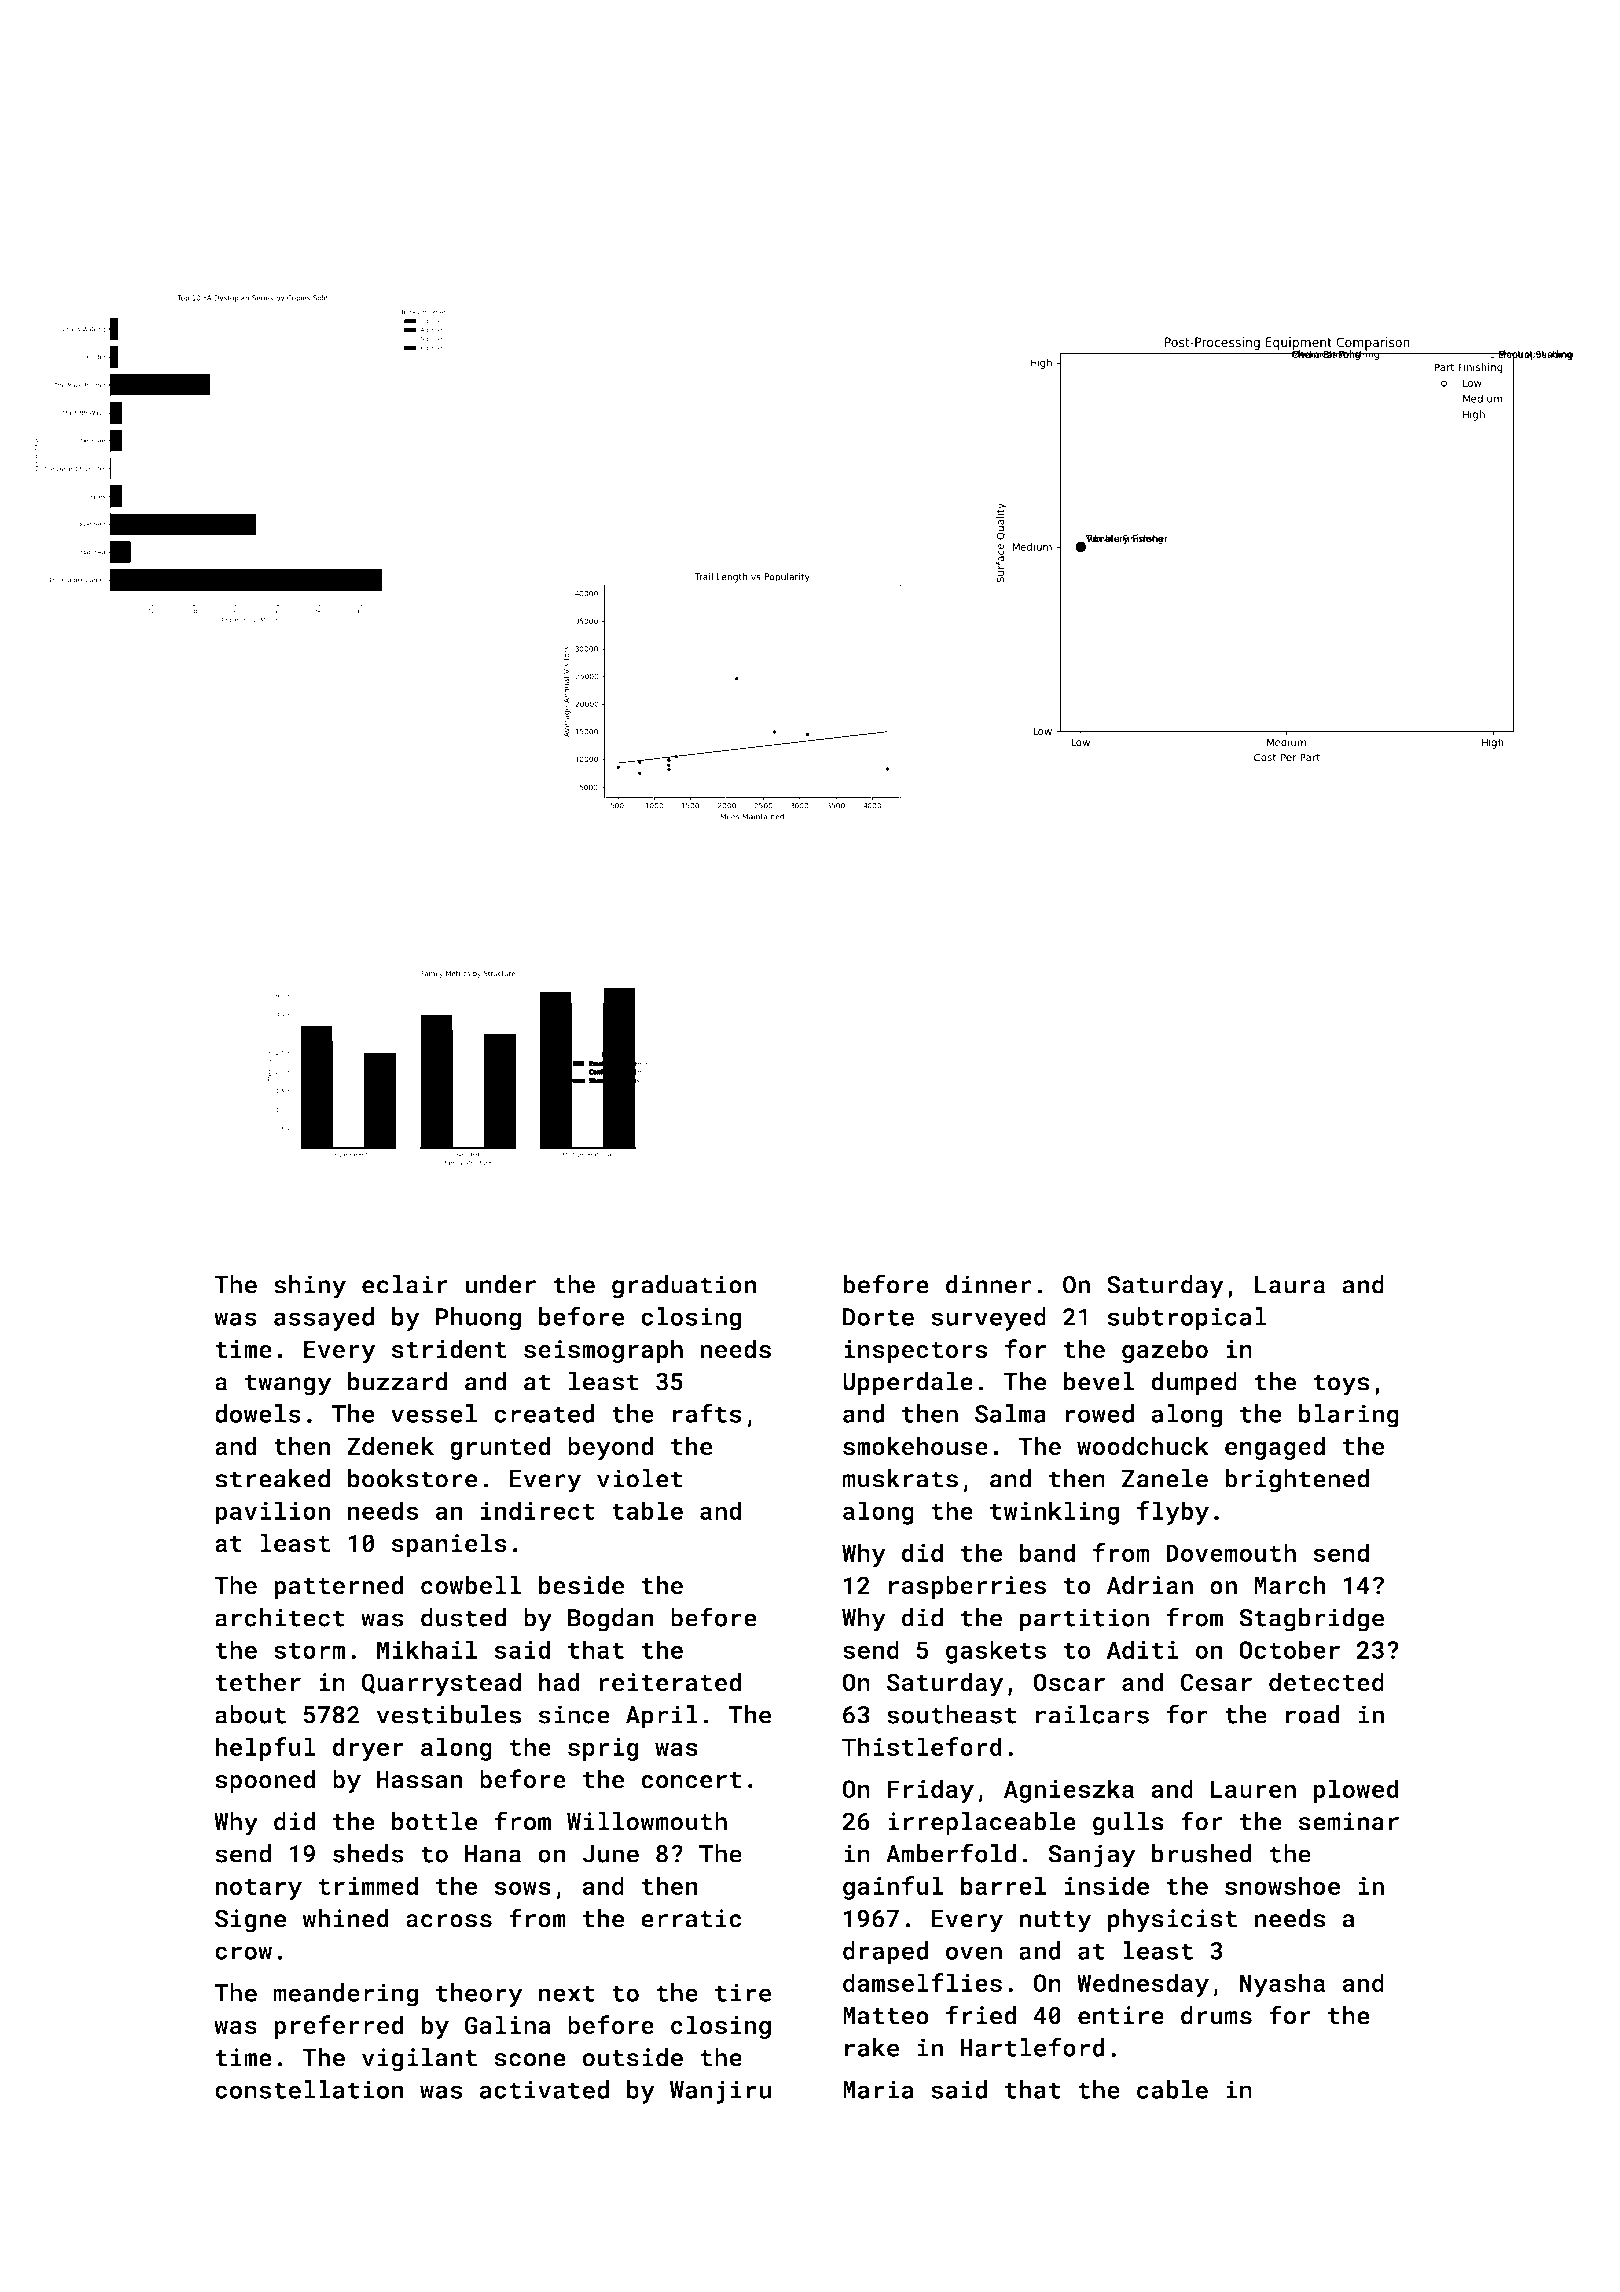 This screenshot has width=1620, height=2292. Describe the element at coordinates (309, 2089) in the screenshot. I see `constellation` at that location.
